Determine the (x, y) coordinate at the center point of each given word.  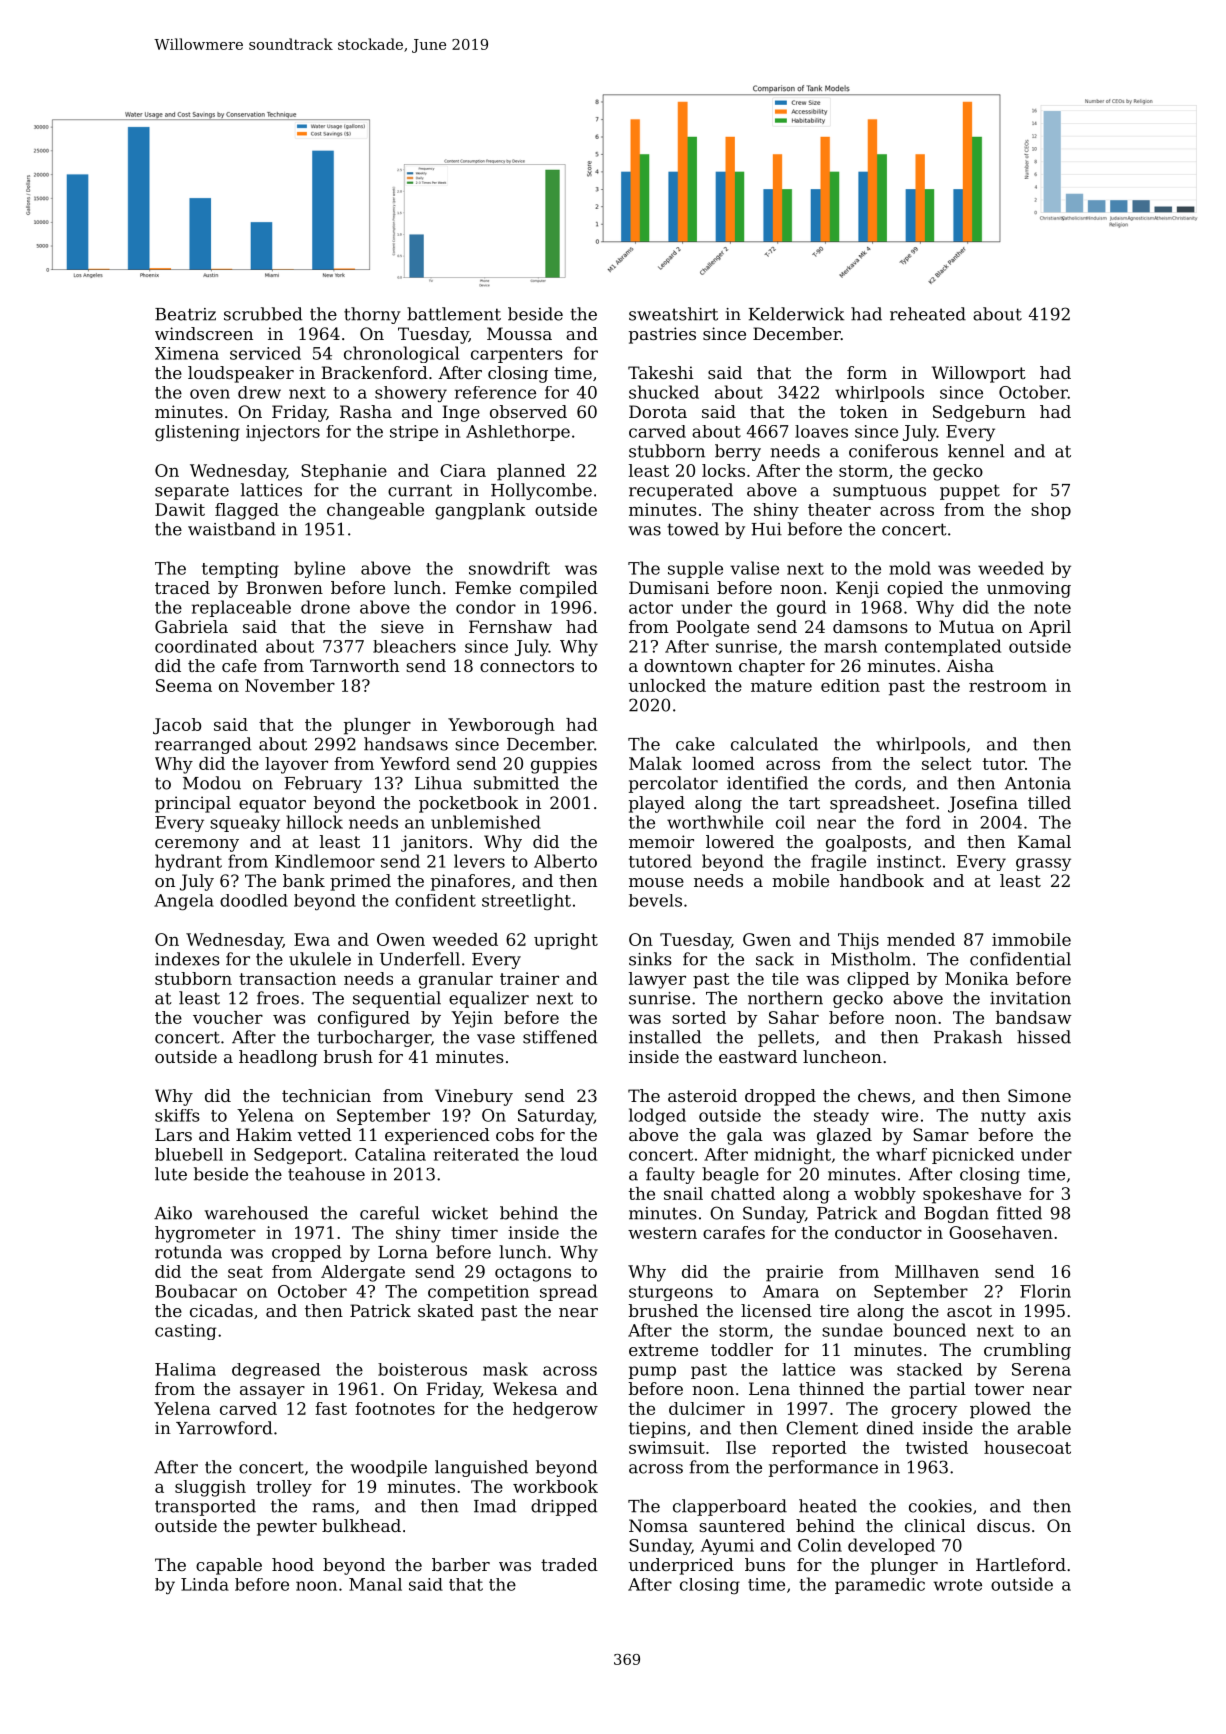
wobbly (885, 1195)
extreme (663, 1350)
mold (910, 568)
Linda (205, 1584)
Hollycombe (541, 491)
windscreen (204, 333)
